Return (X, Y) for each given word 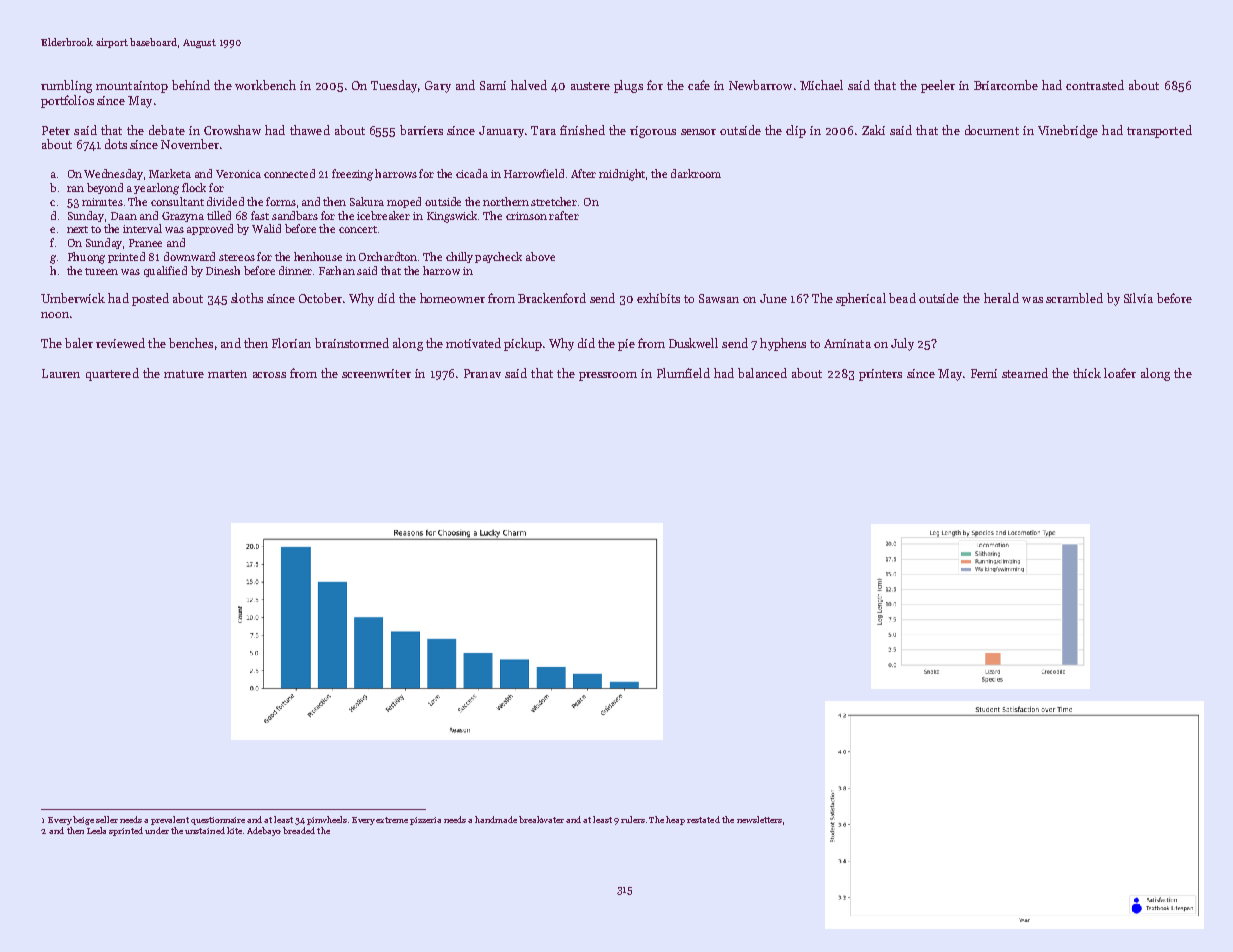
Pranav (482, 373)
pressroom (608, 376)
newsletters (759, 819)
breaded (299, 830)
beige (83, 820)
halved (529, 85)
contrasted (1095, 85)
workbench (265, 85)
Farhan (337, 270)
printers (880, 375)
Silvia (1138, 298)
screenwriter (376, 373)
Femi (984, 373)
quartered (112, 374)
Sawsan (719, 298)
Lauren (61, 373)
